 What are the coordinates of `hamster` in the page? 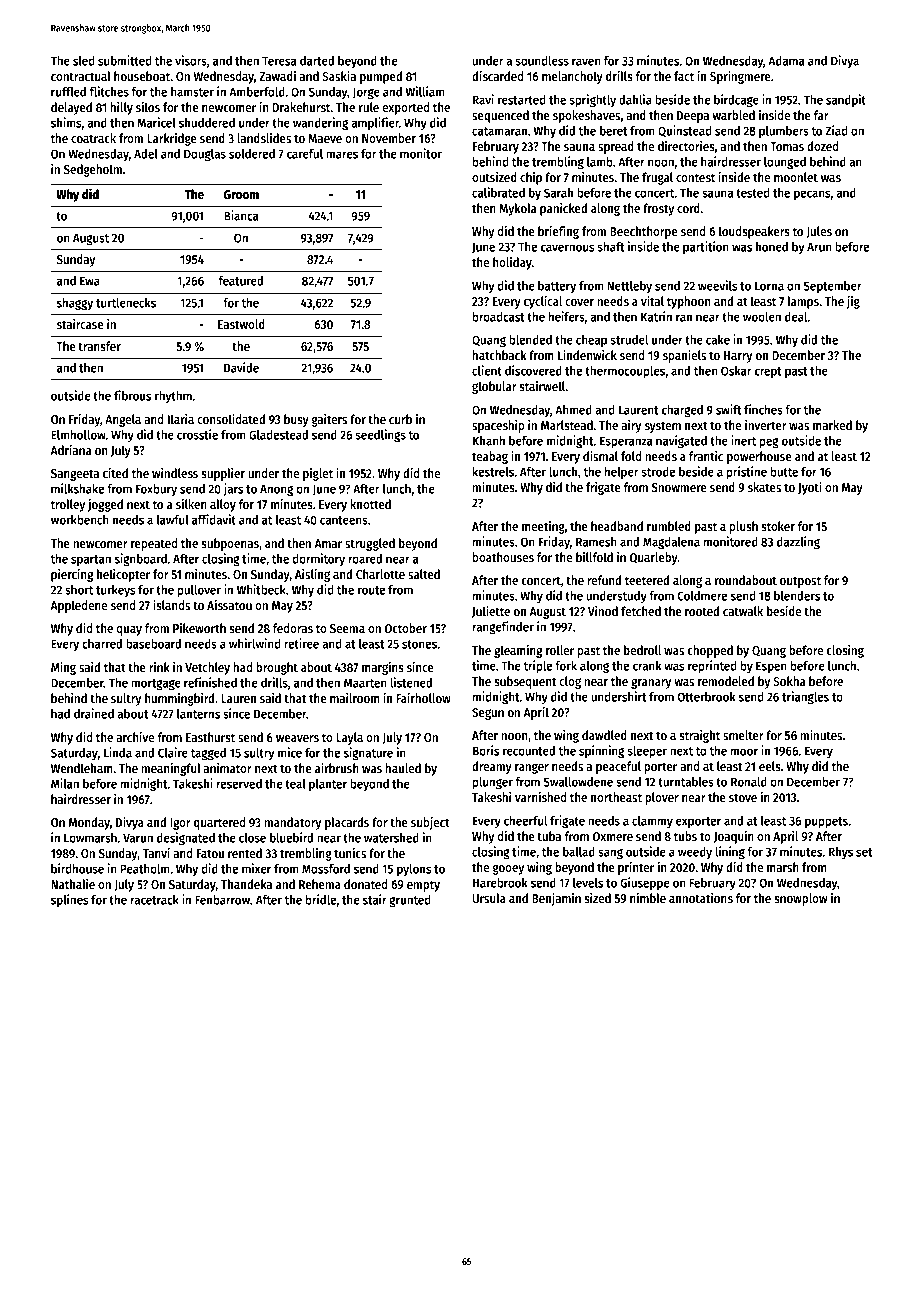 It's located at (192, 92).
